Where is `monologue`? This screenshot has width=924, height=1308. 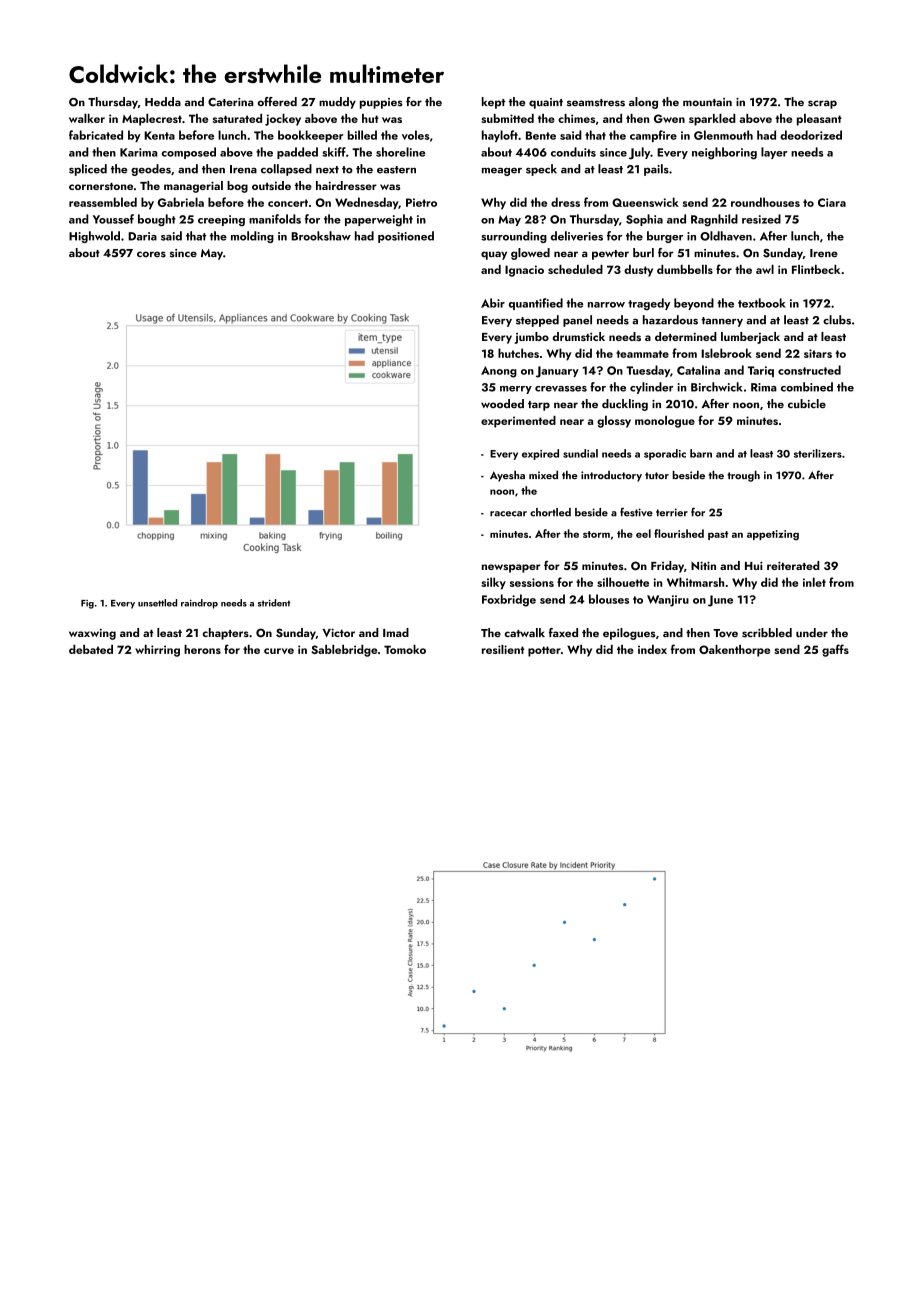 monologue is located at coordinates (665, 422).
